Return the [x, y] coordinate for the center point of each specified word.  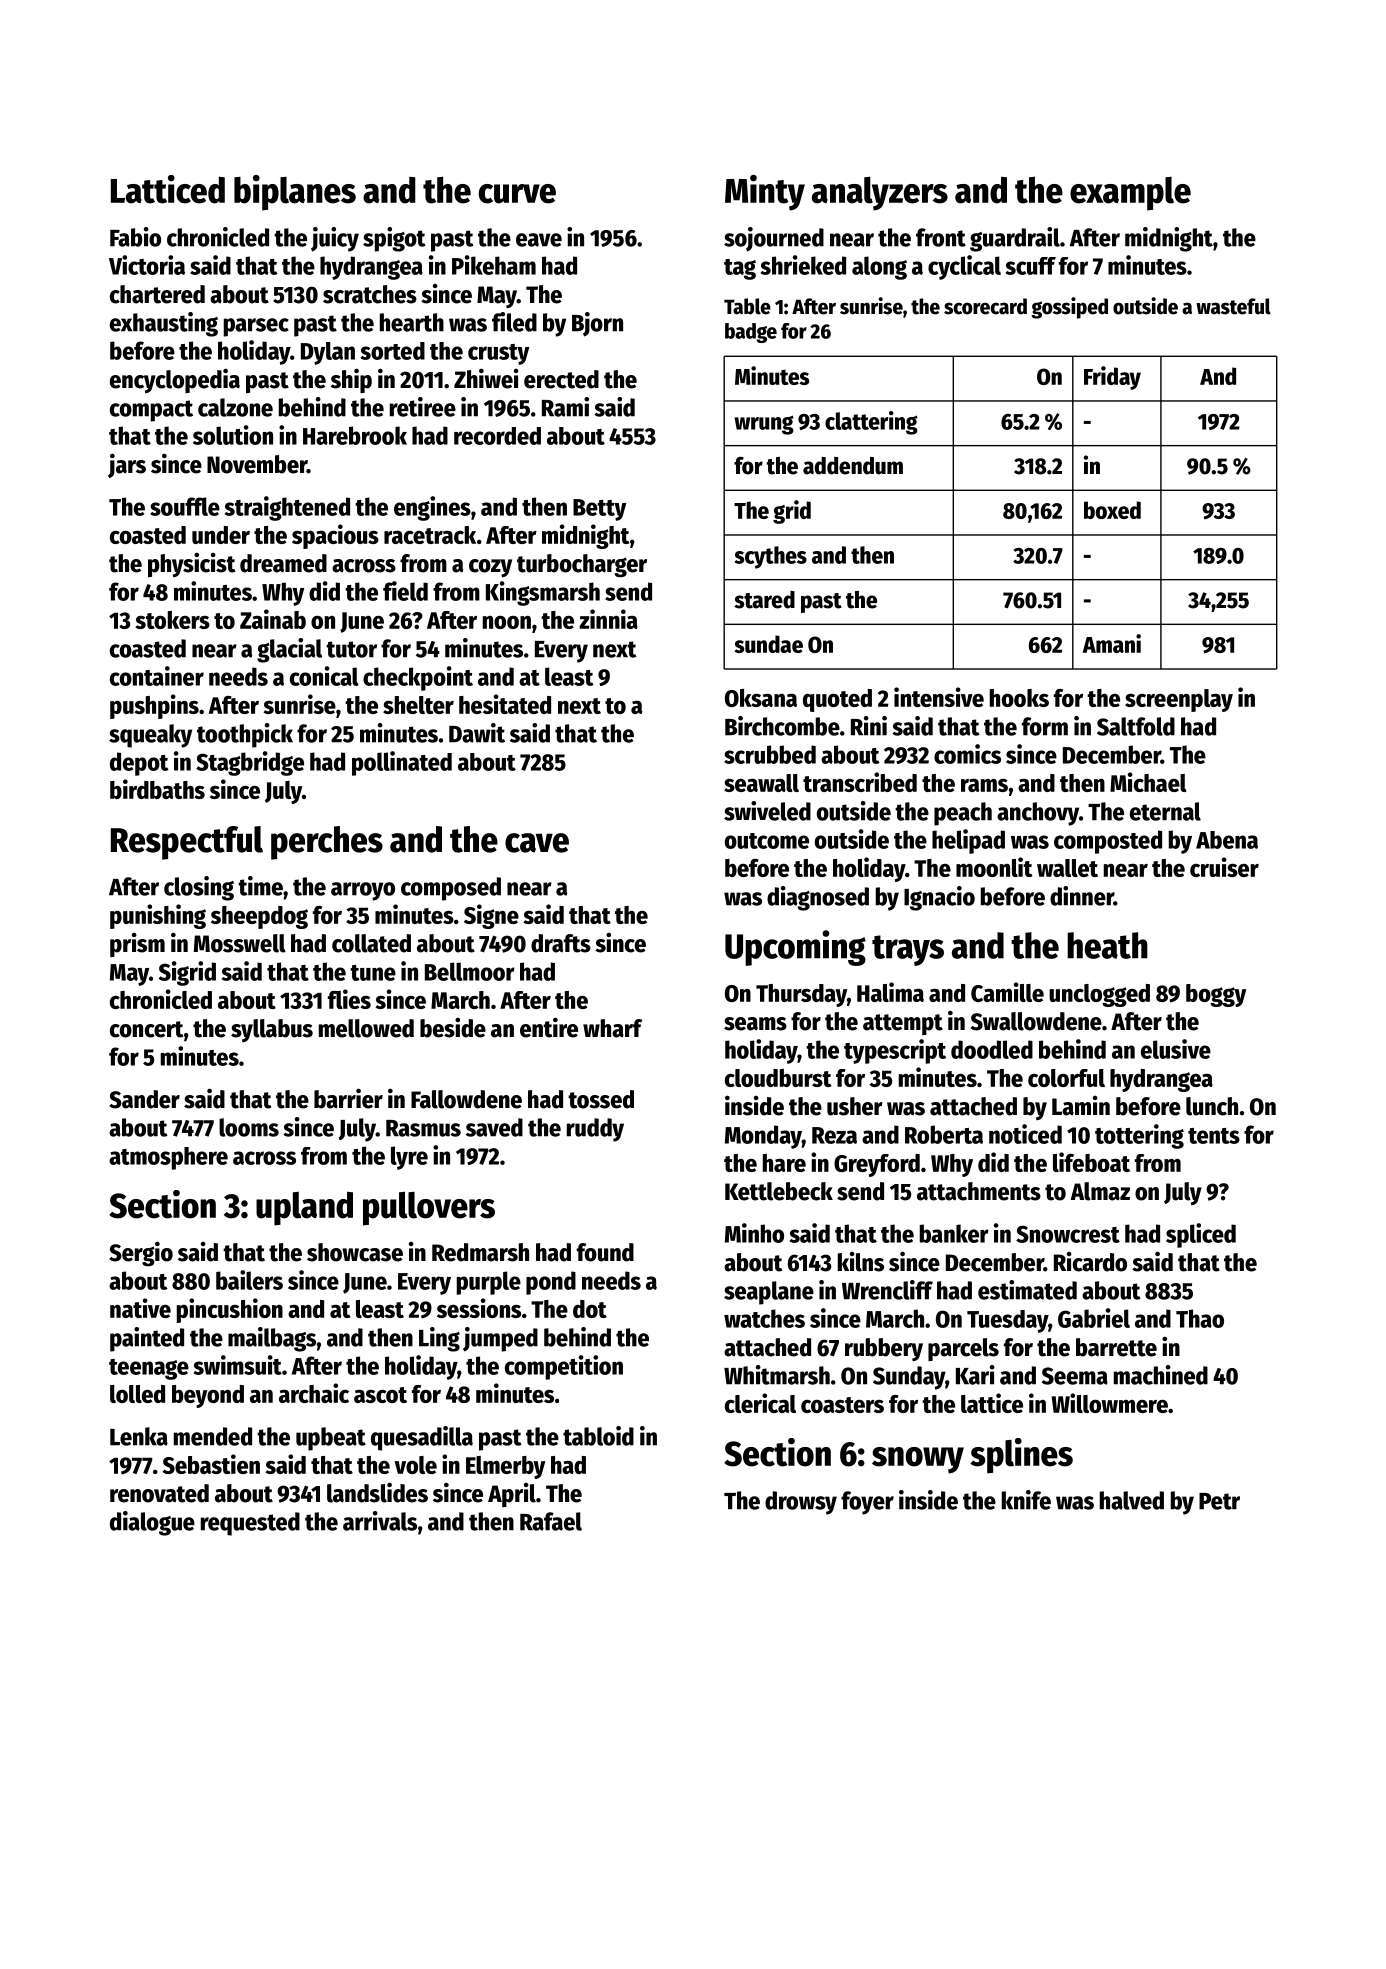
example [1130, 194]
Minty [765, 193]
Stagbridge [250, 763]
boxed [1112, 510]
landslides [377, 1492]
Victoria [147, 265]
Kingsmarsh [543, 593]
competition [564, 1367]
